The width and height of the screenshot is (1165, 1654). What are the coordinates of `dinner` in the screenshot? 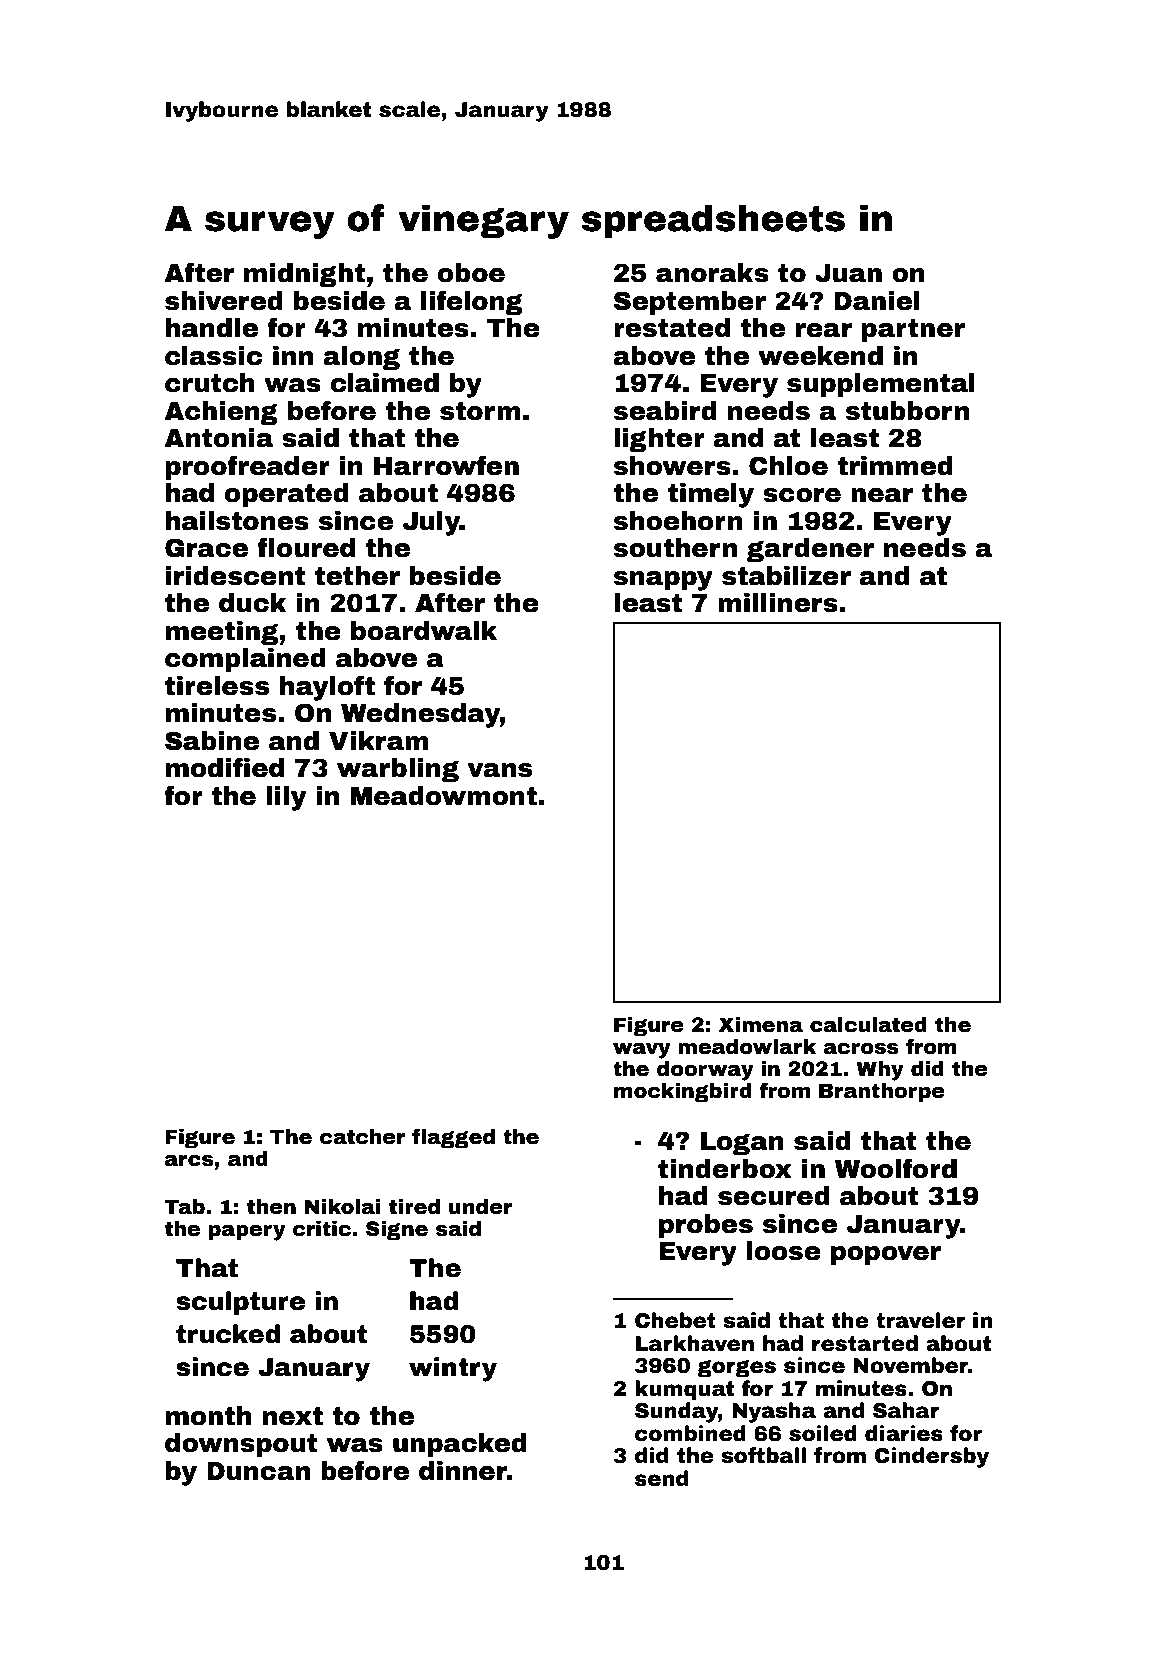 It's located at (463, 1471).
